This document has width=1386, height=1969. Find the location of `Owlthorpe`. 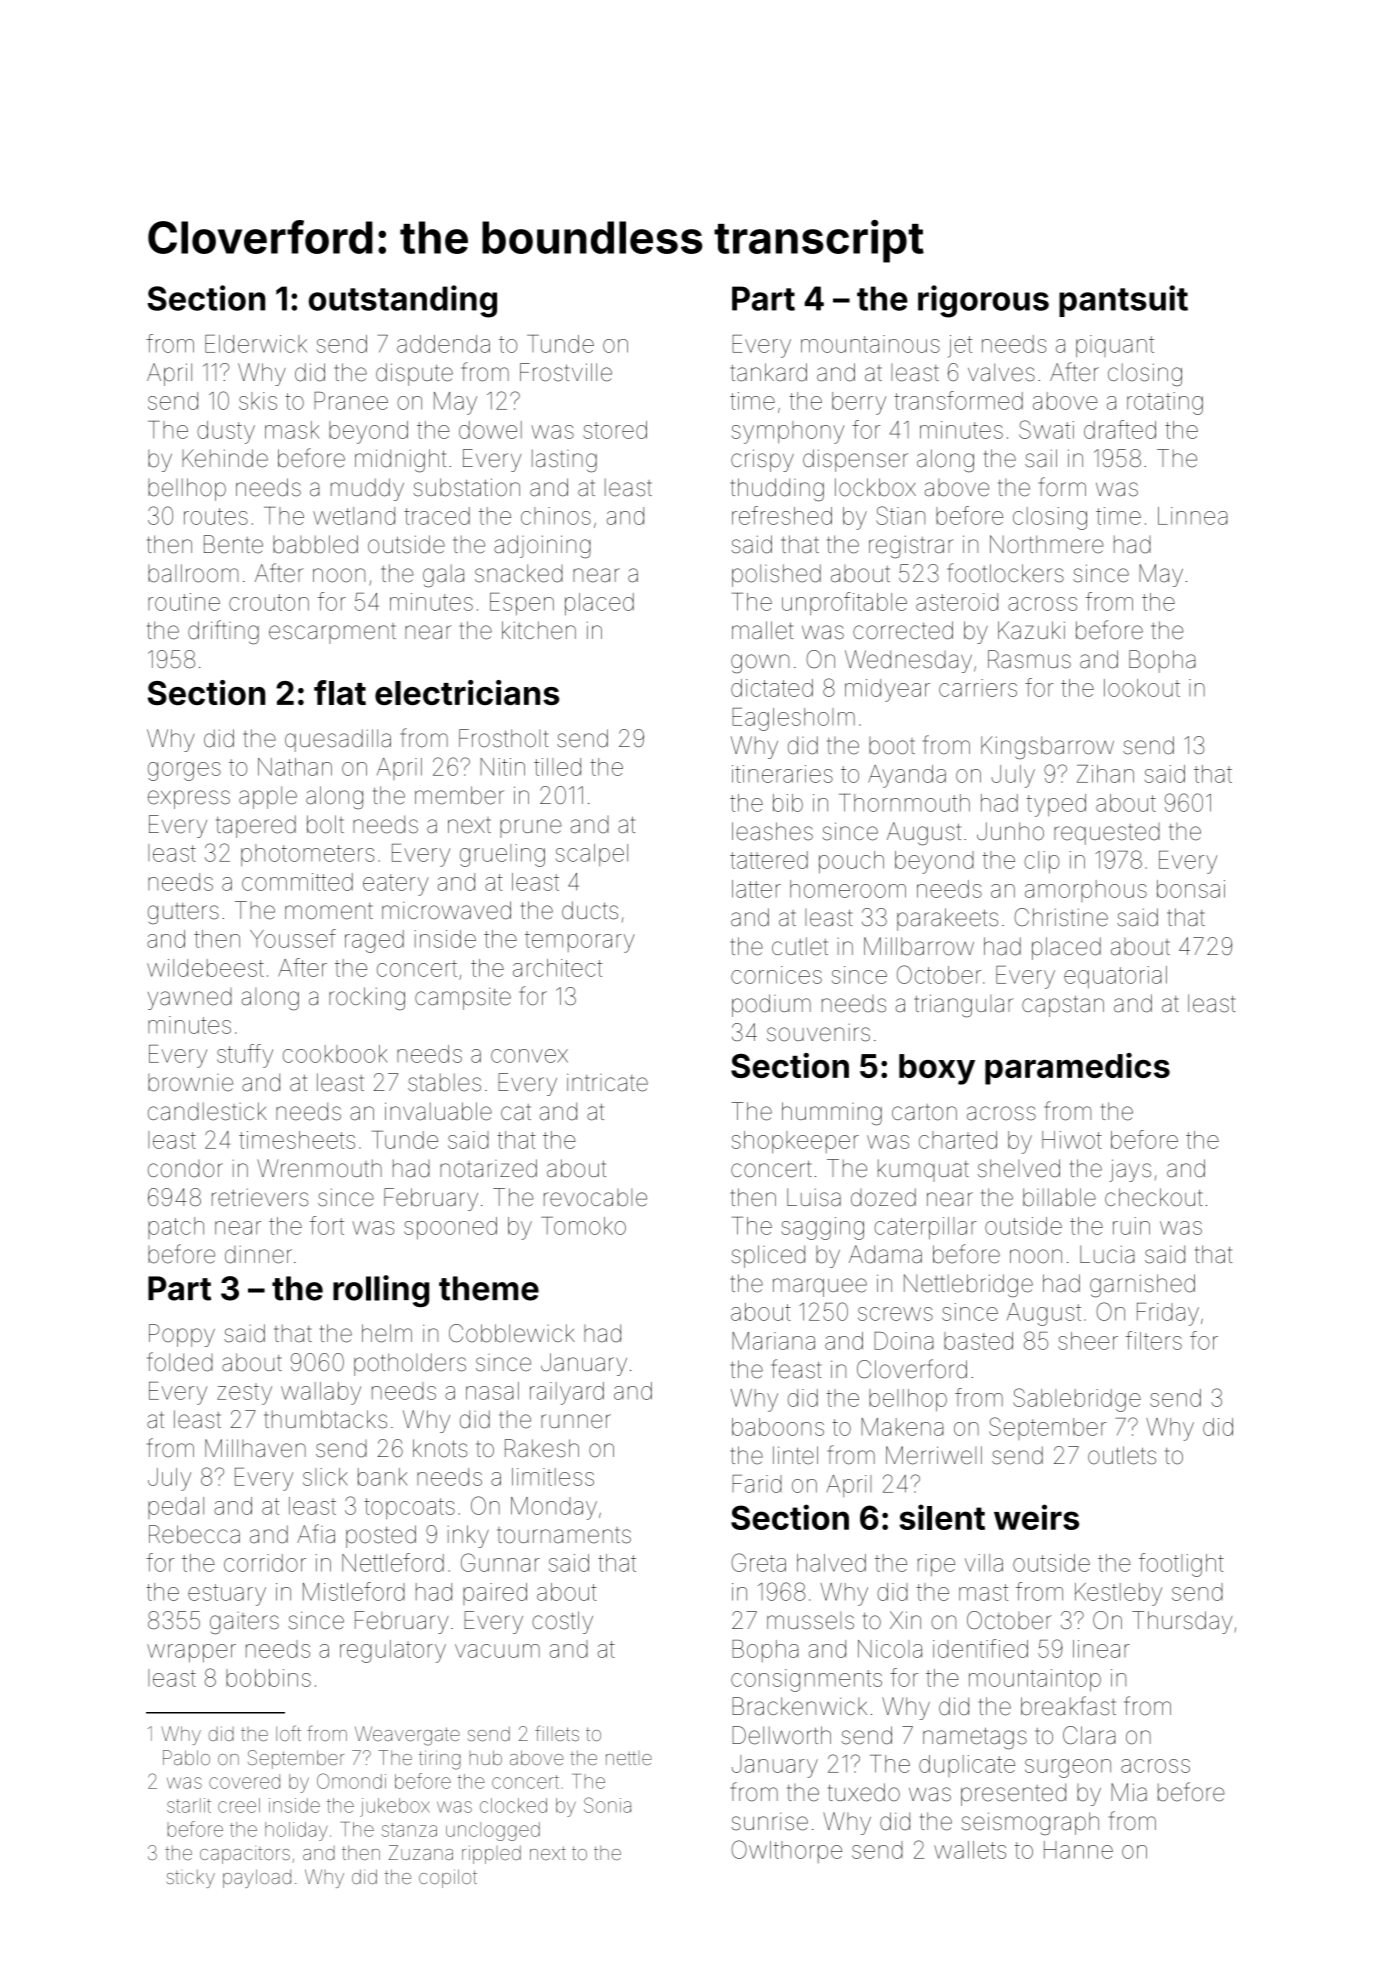

Owlthorpe is located at coordinates (786, 1851).
